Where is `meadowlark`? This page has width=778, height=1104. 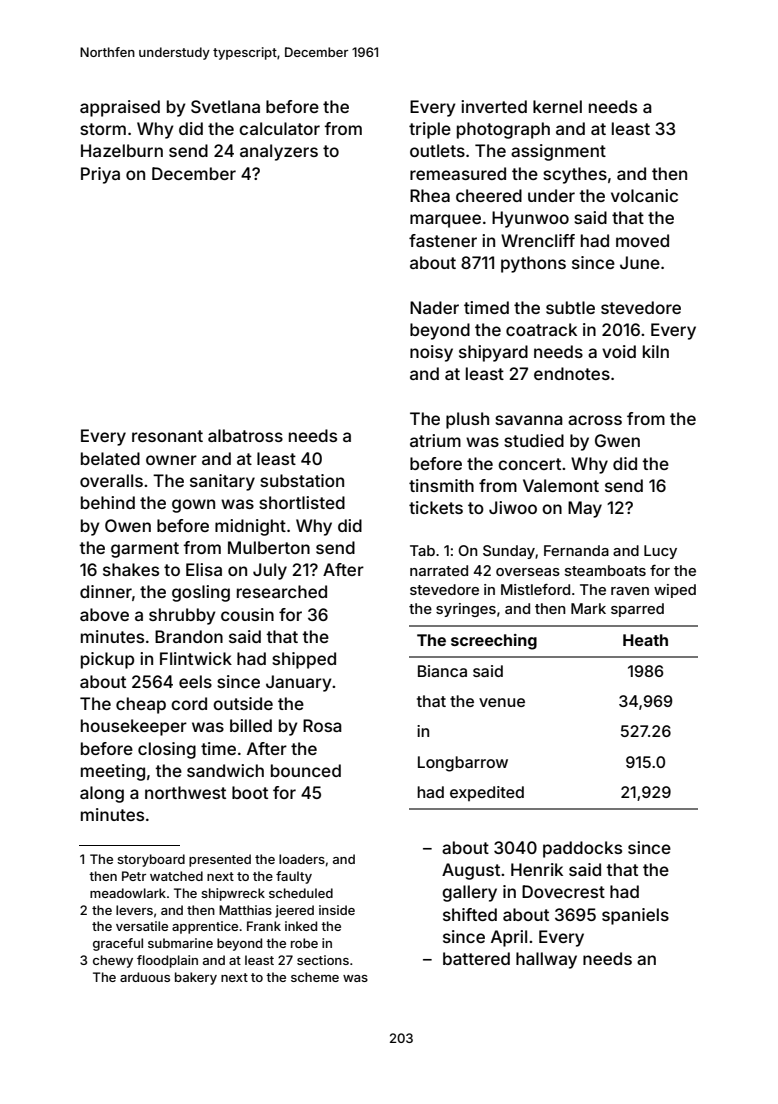 meadowlark is located at coordinates (128, 893).
